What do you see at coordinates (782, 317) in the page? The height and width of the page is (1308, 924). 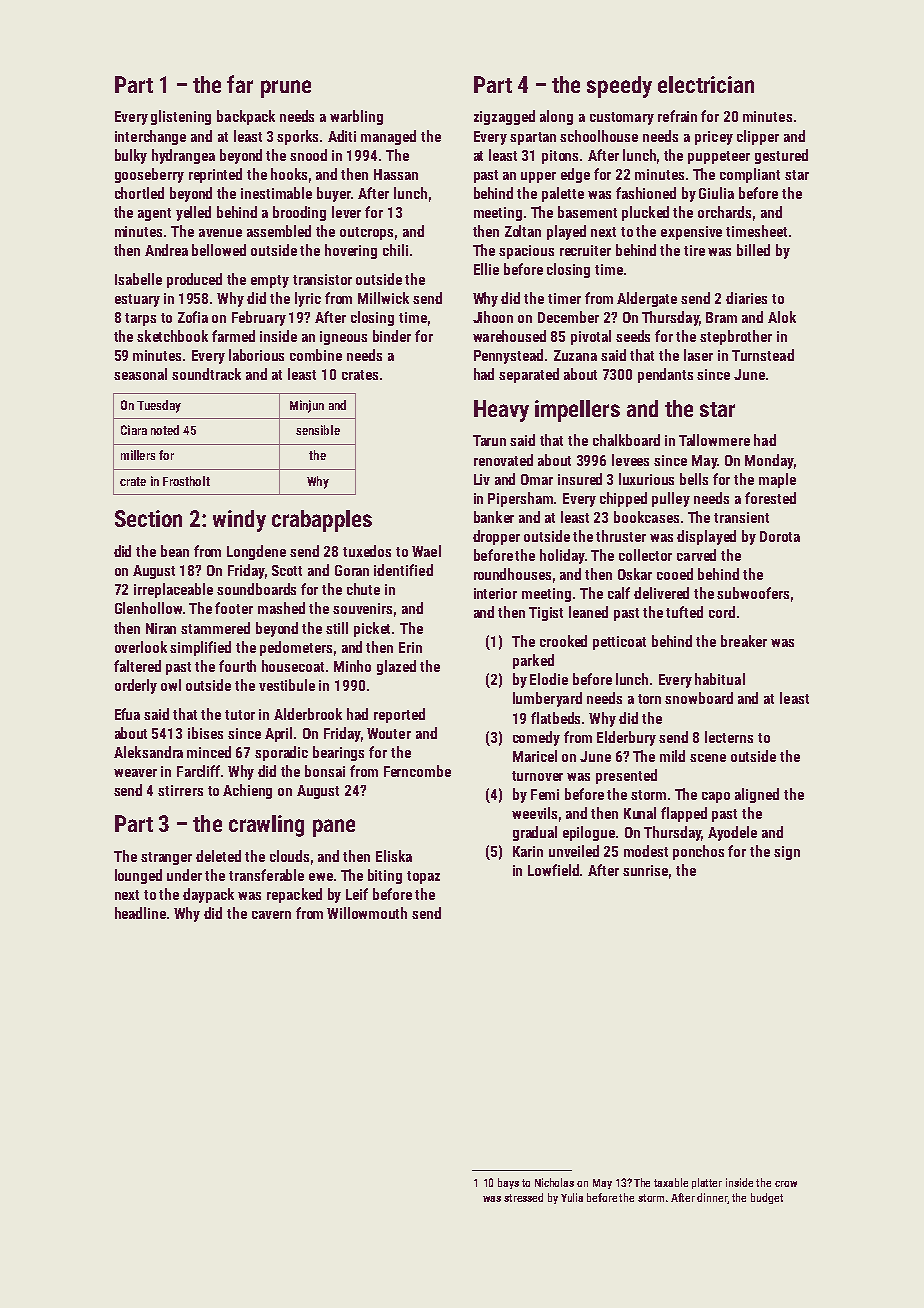 I see `Alok` at bounding box center [782, 317].
